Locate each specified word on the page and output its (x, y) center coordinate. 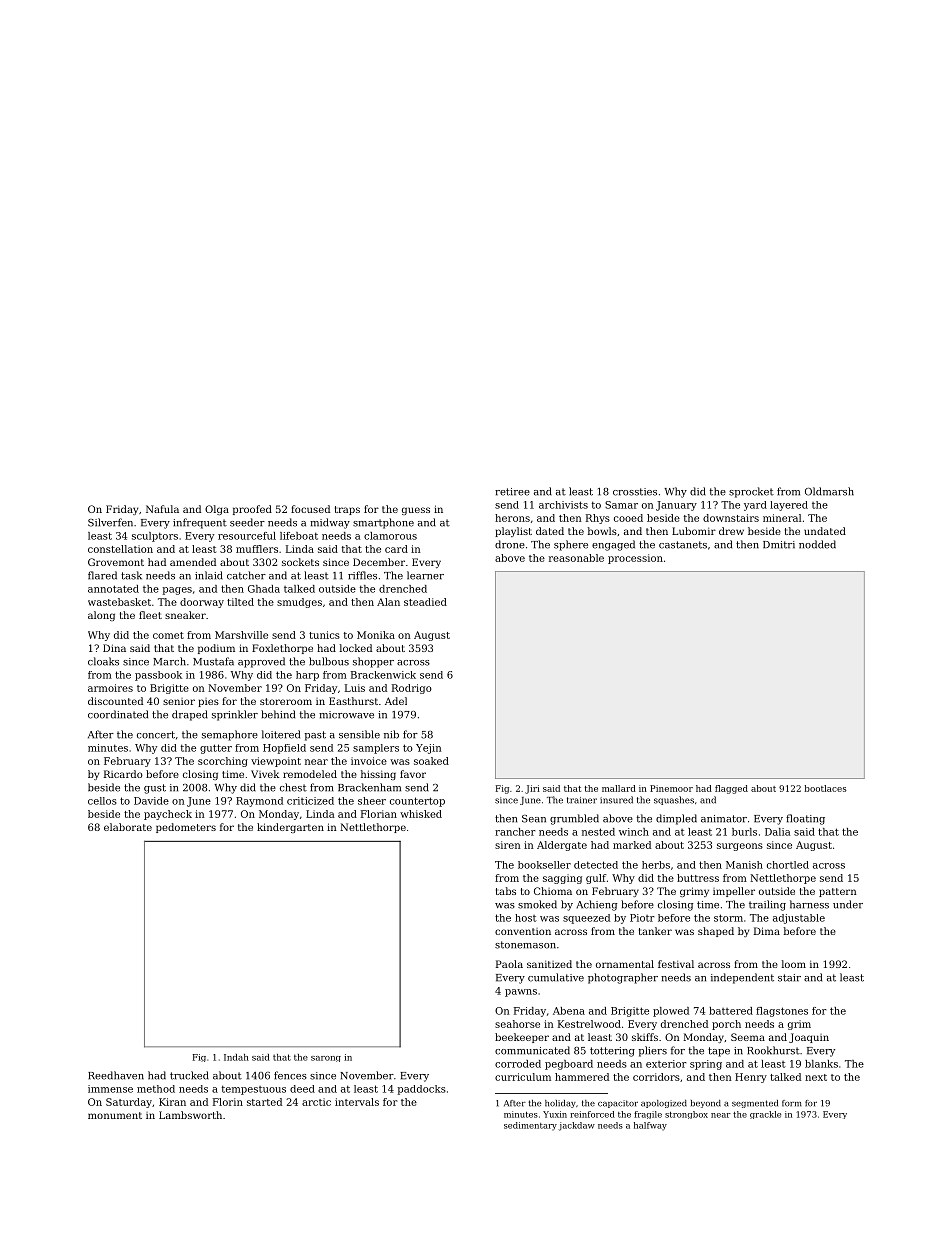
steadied (425, 602)
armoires (110, 688)
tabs (506, 891)
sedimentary (530, 1126)
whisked (421, 814)
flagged (731, 789)
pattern (838, 892)
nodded (817, 544)
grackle (765, 1115)
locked (356, 648)
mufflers (257, 549)
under (848, 904)
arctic (316, 1102)
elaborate (128, 827)
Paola (509, 964)
